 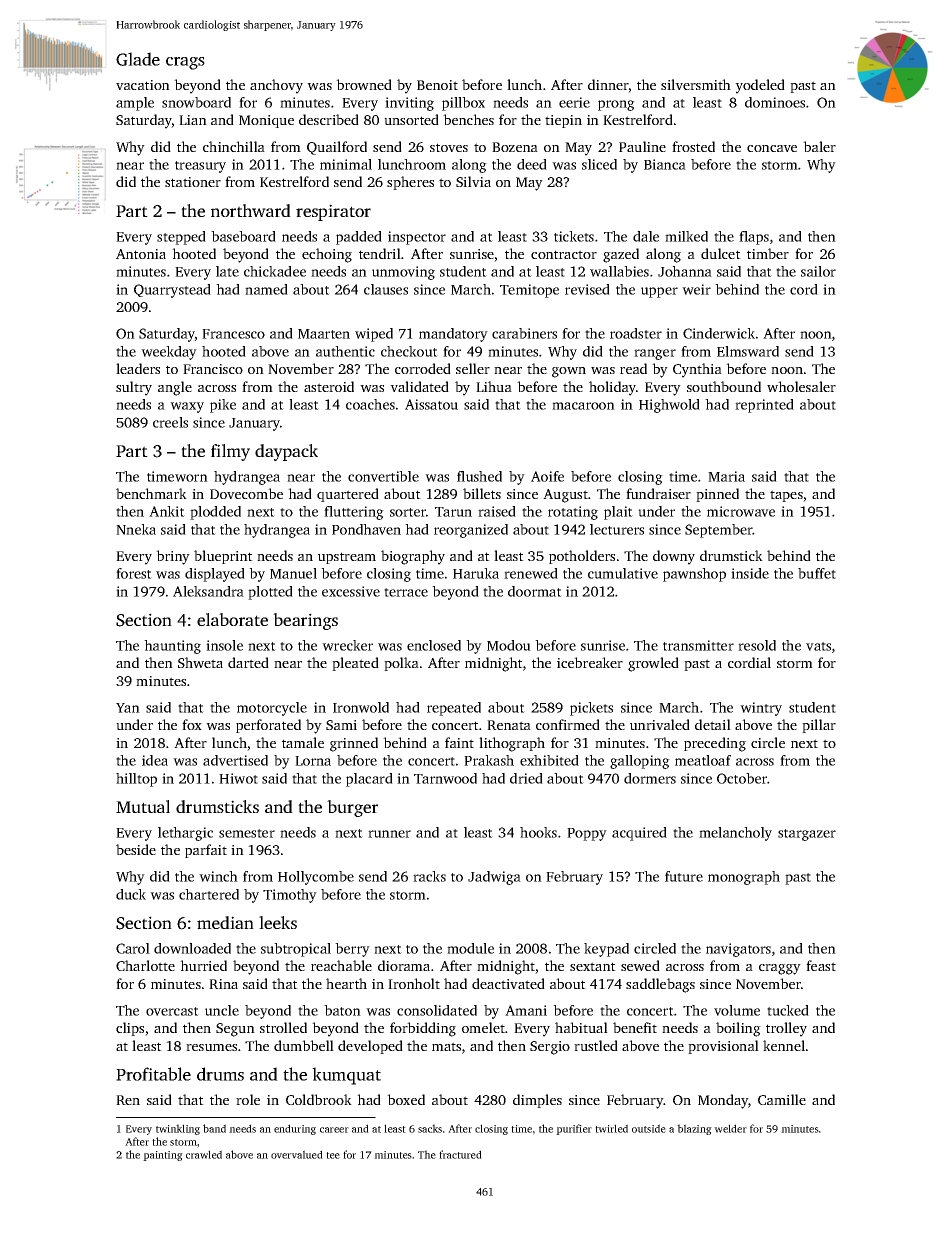 I want to click on enduring, so click(x=295, y=1129).
